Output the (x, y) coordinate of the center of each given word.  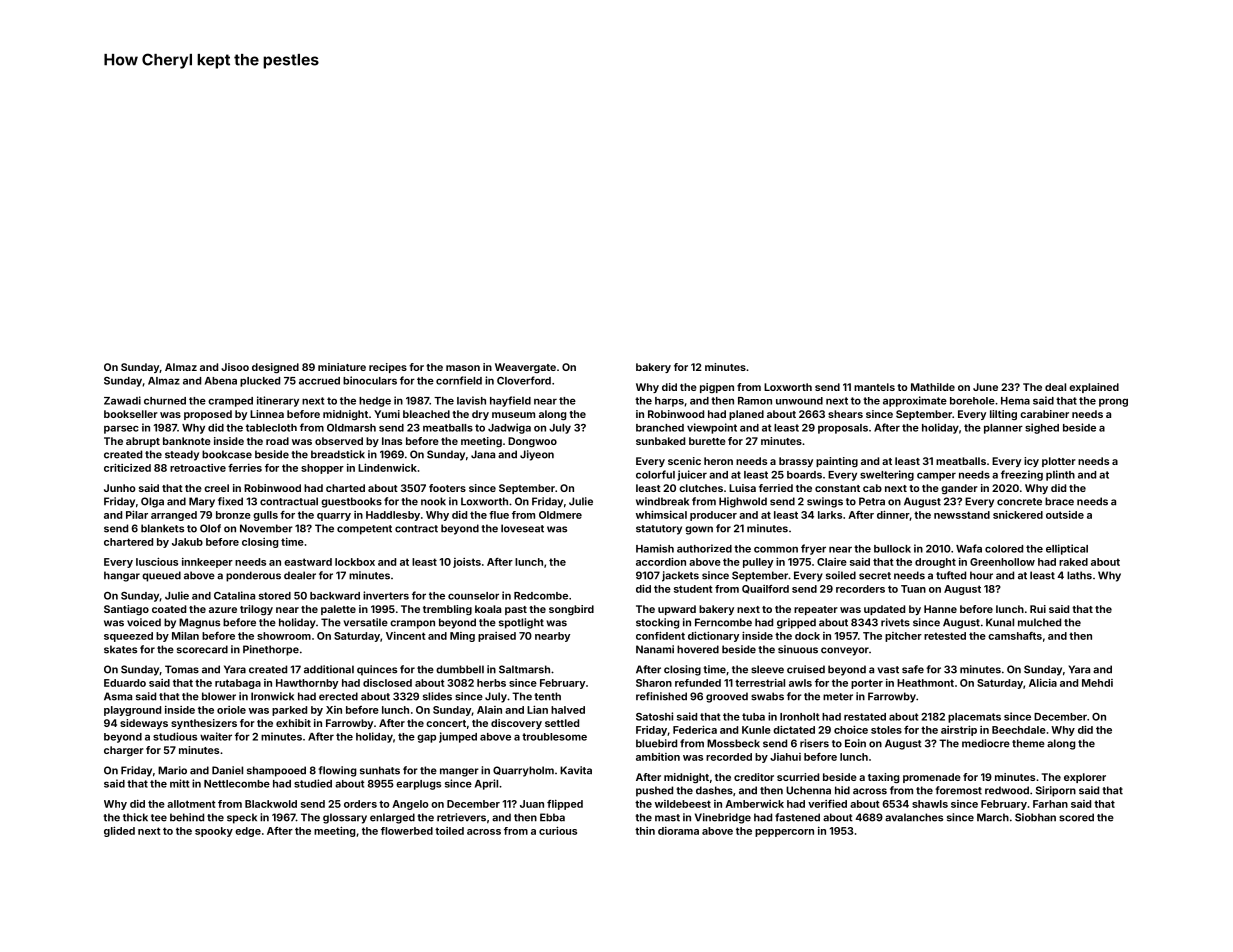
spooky (214, 832)
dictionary (713, 636)
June (985, 387)
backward (335, 596)
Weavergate (525, 368)
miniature (342, 367)
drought (935, 563)
